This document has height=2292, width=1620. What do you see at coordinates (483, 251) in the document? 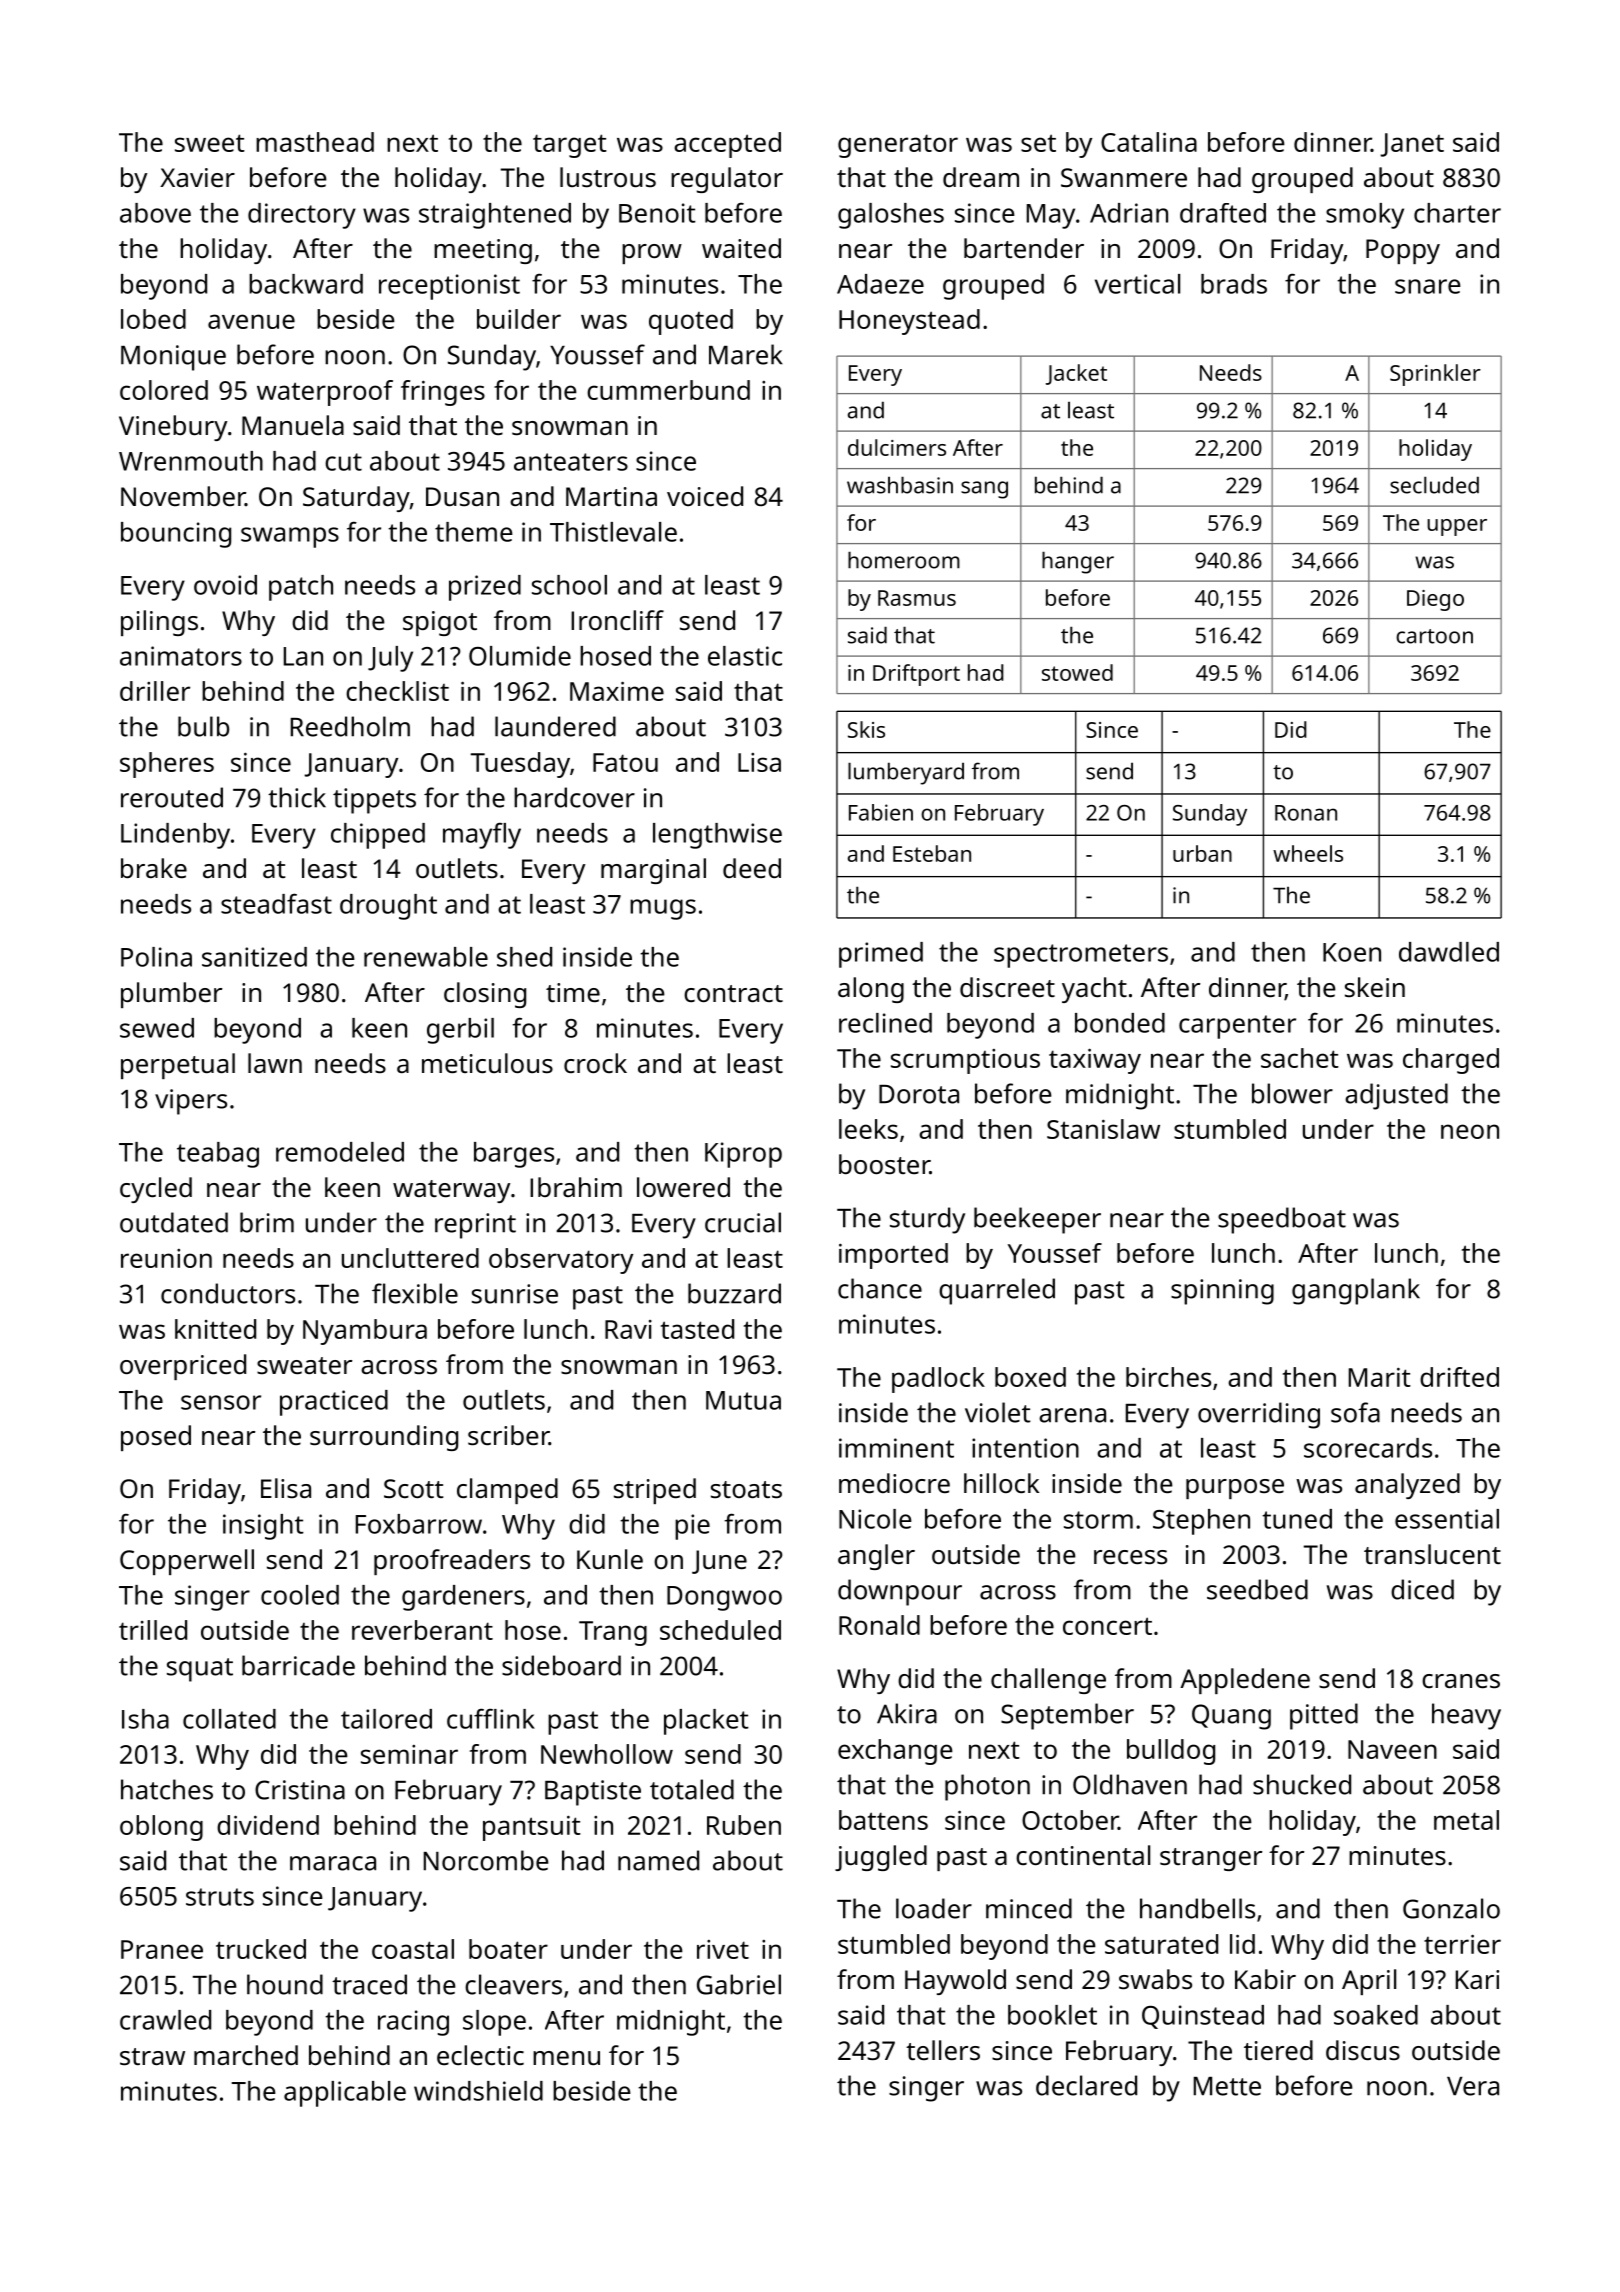
I see `meeting` at bounding box center [483, 251].
